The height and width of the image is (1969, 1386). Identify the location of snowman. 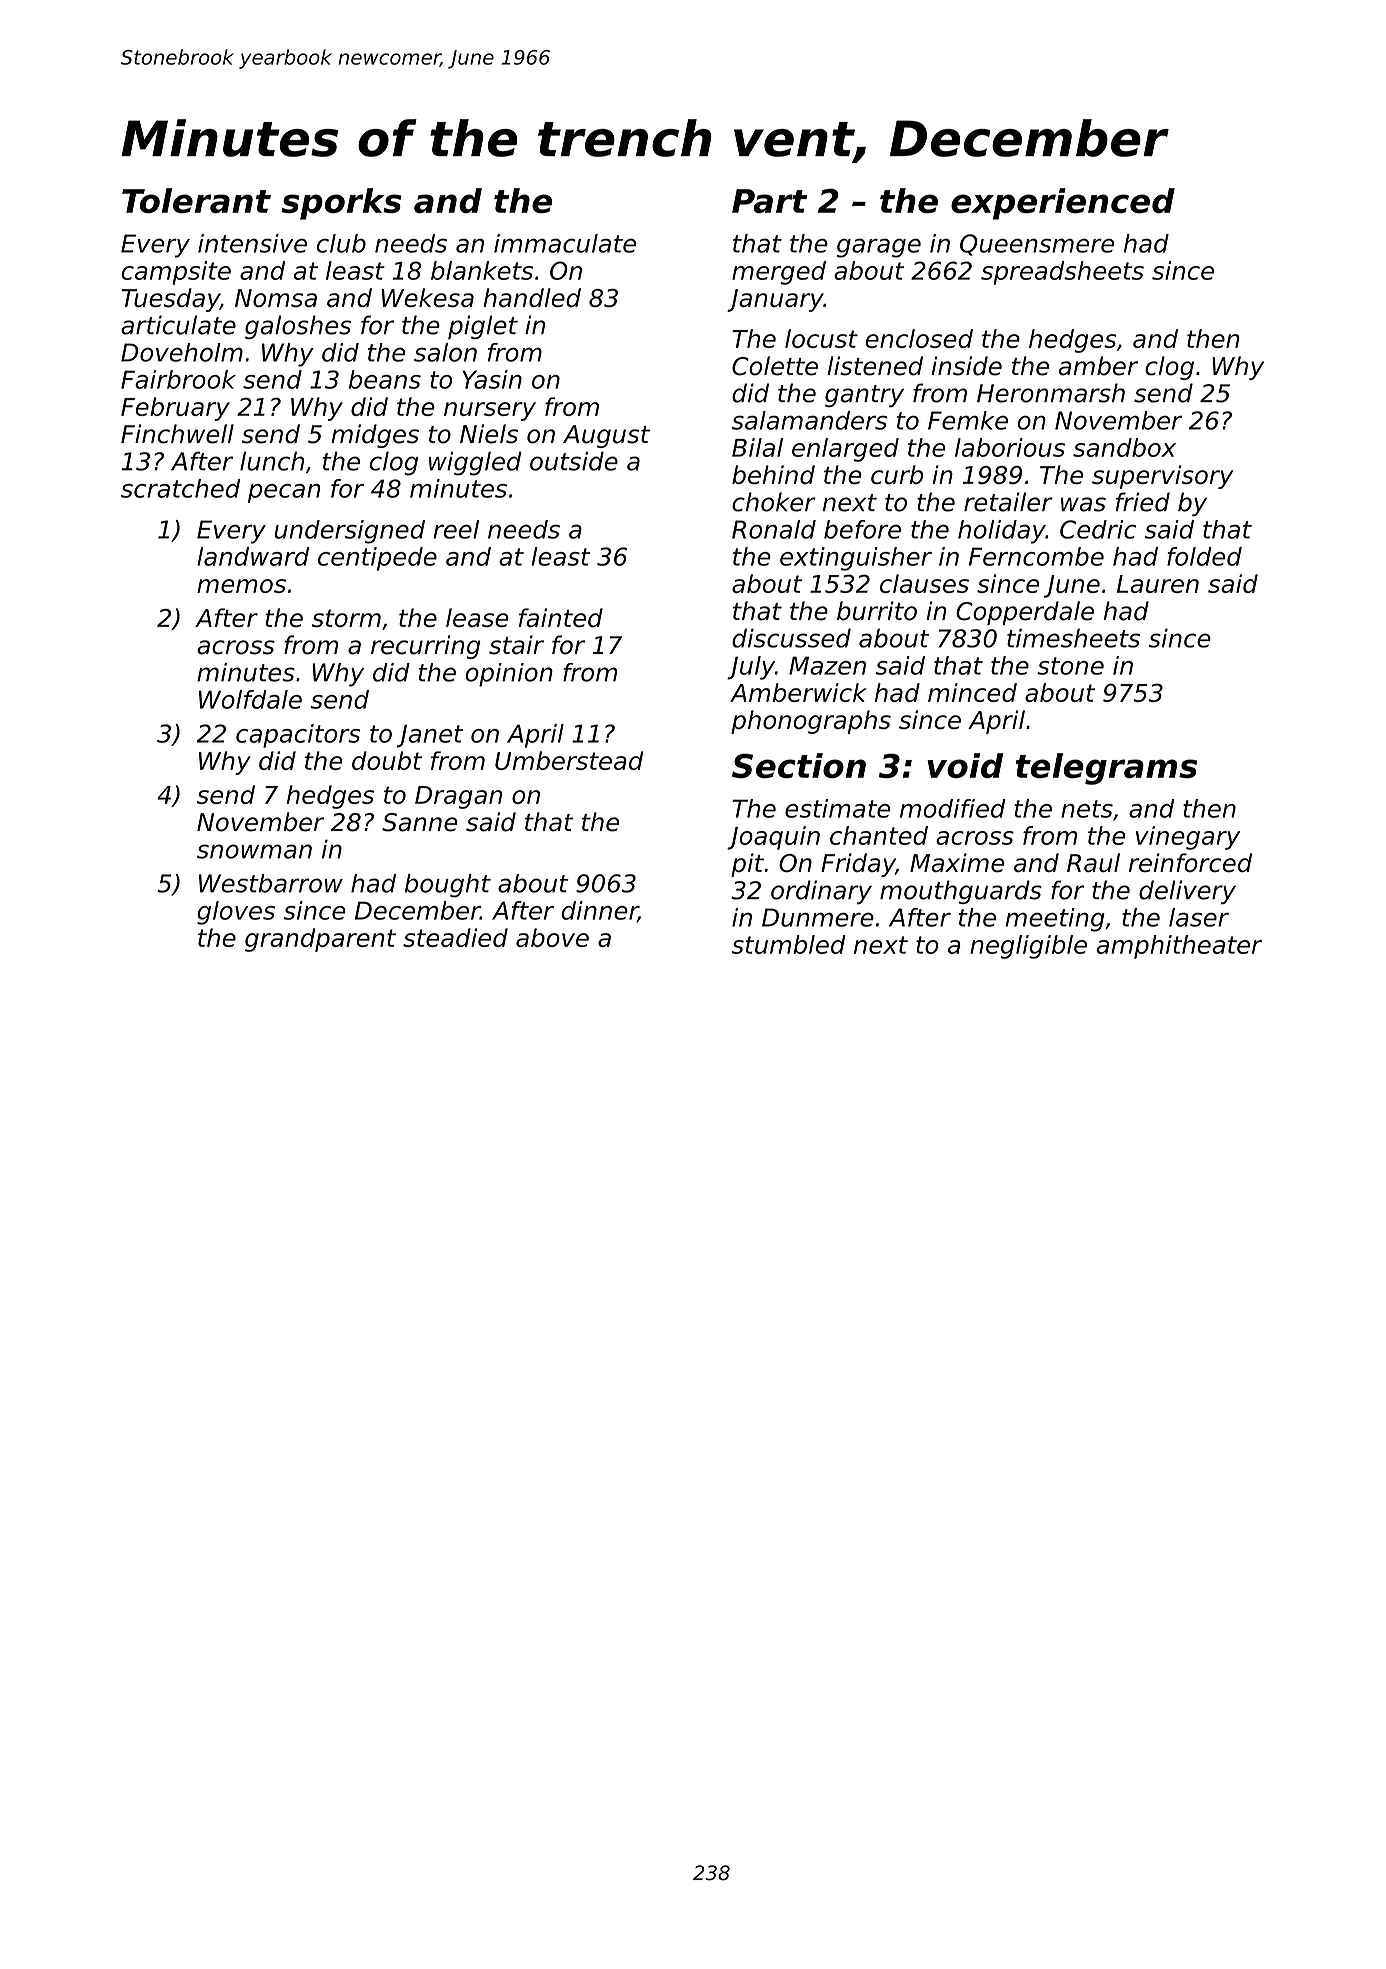
(254, 851).
